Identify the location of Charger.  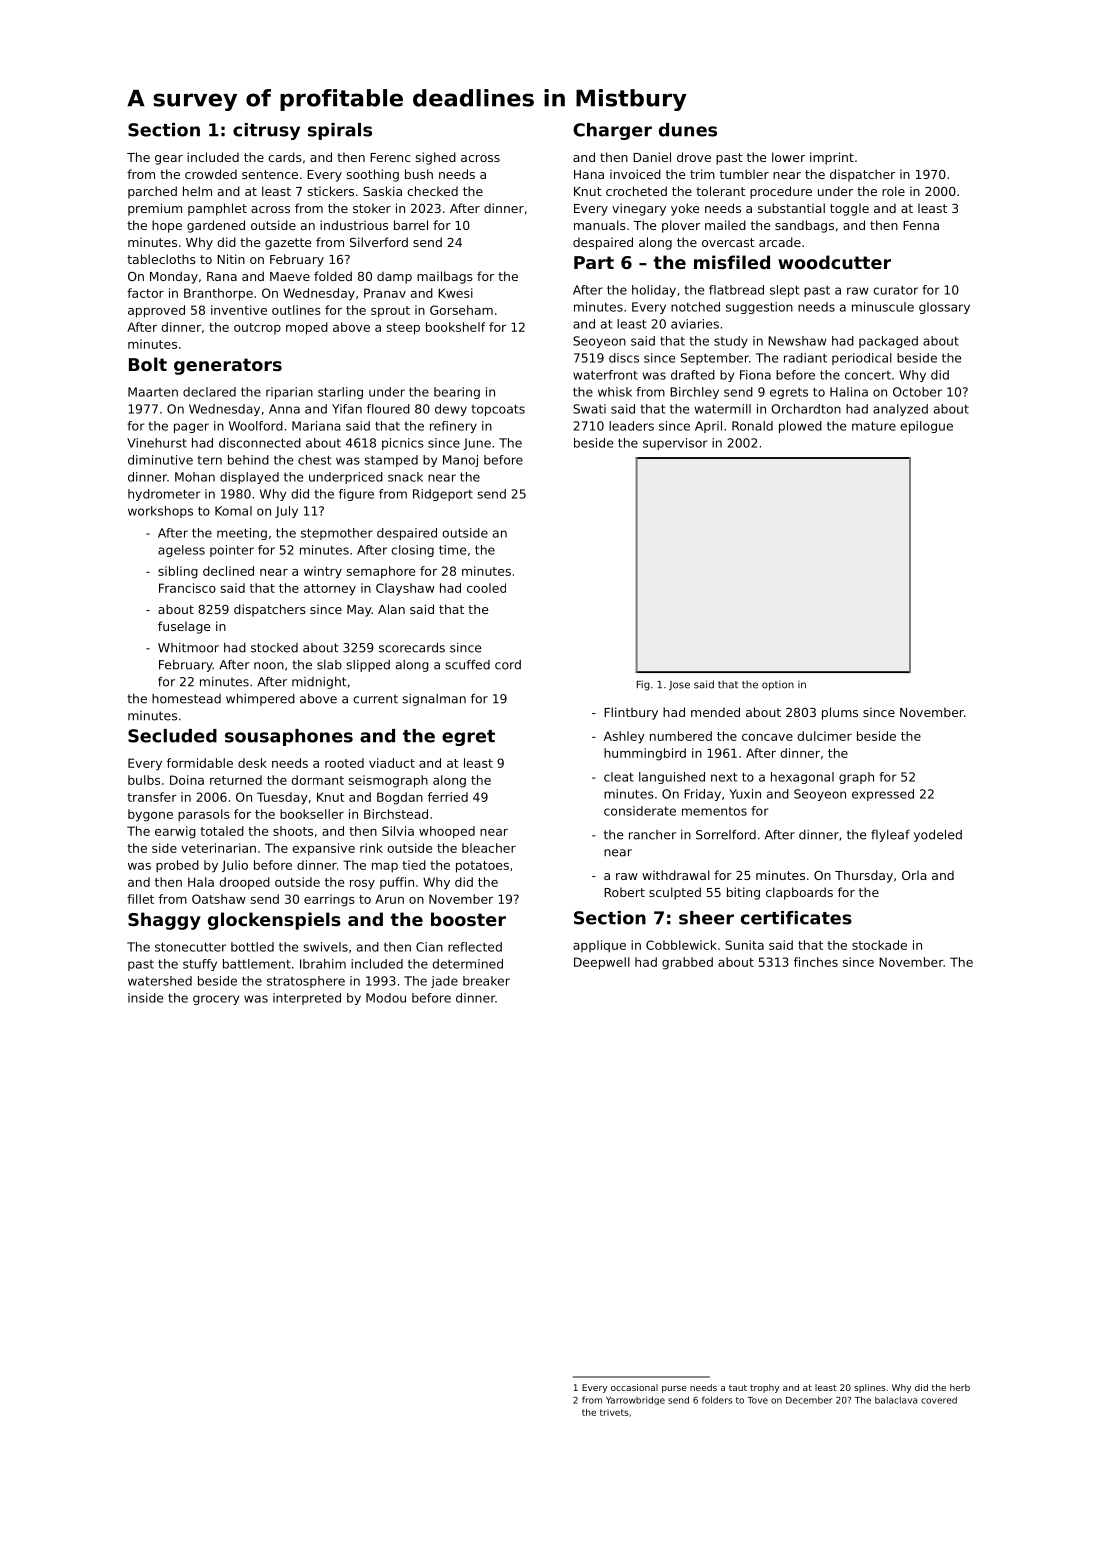
(612, 131).
